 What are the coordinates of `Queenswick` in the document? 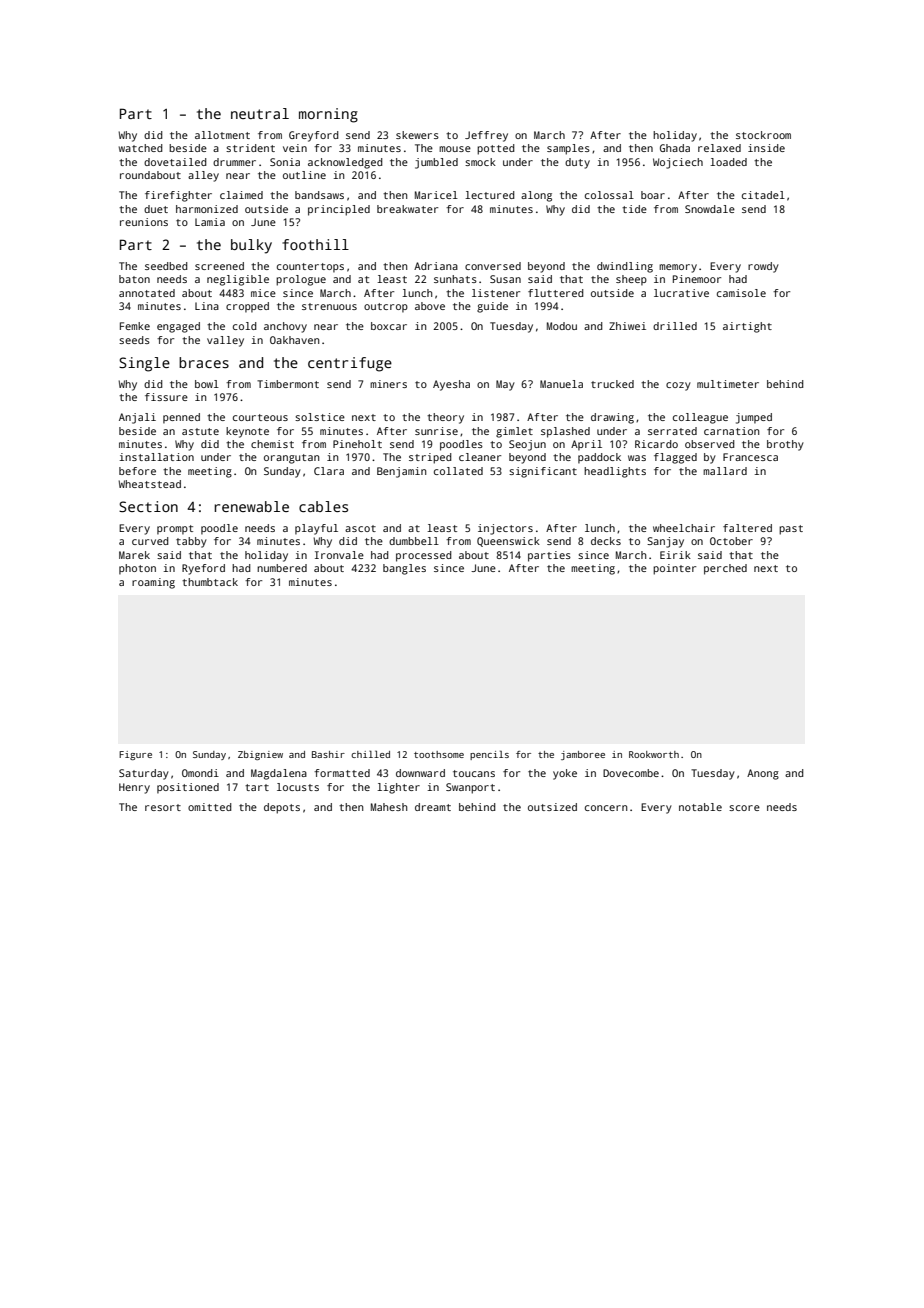 It's located at (508, 542).
